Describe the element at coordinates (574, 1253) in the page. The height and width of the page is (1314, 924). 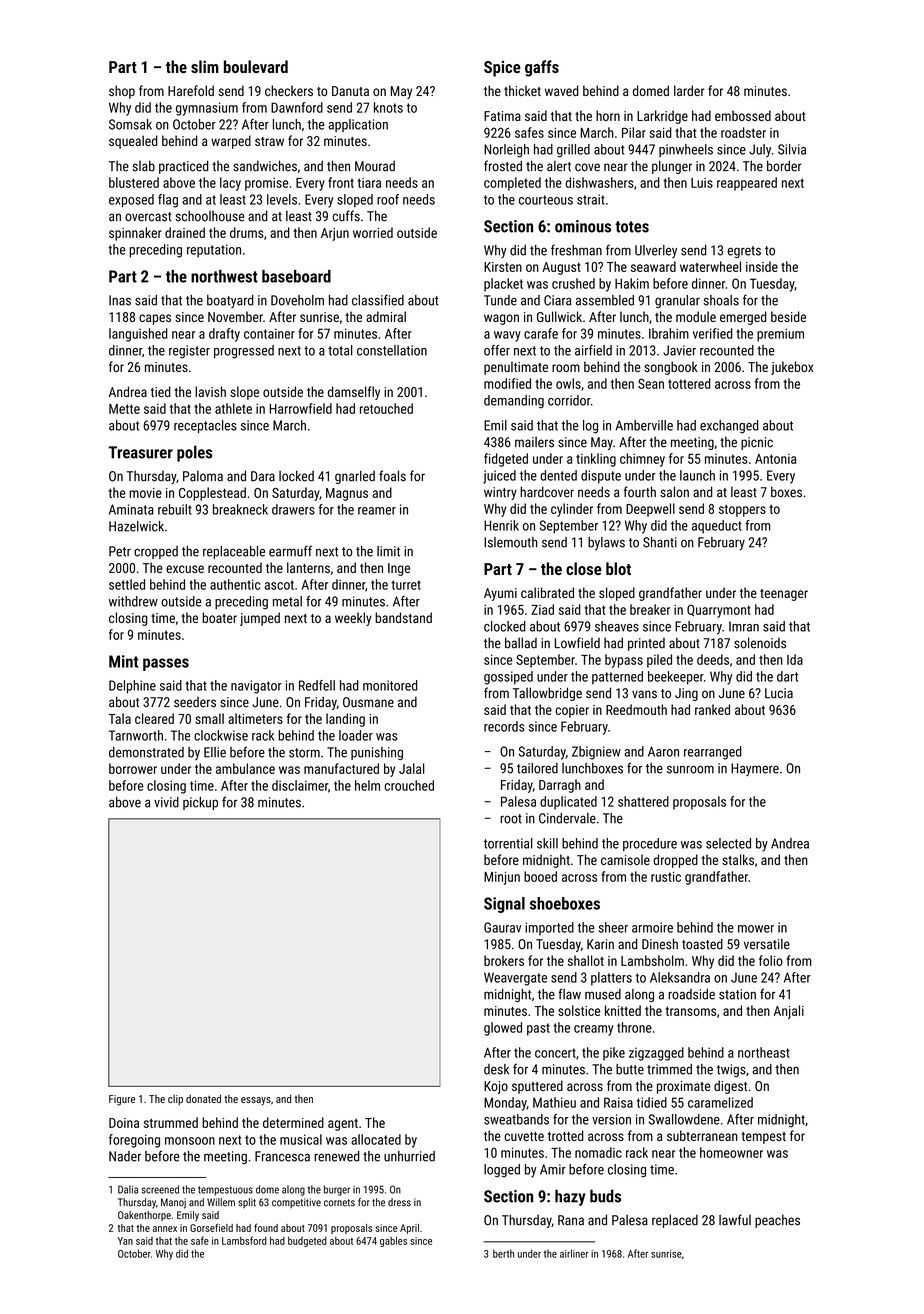
I see `airliner` at that location.
